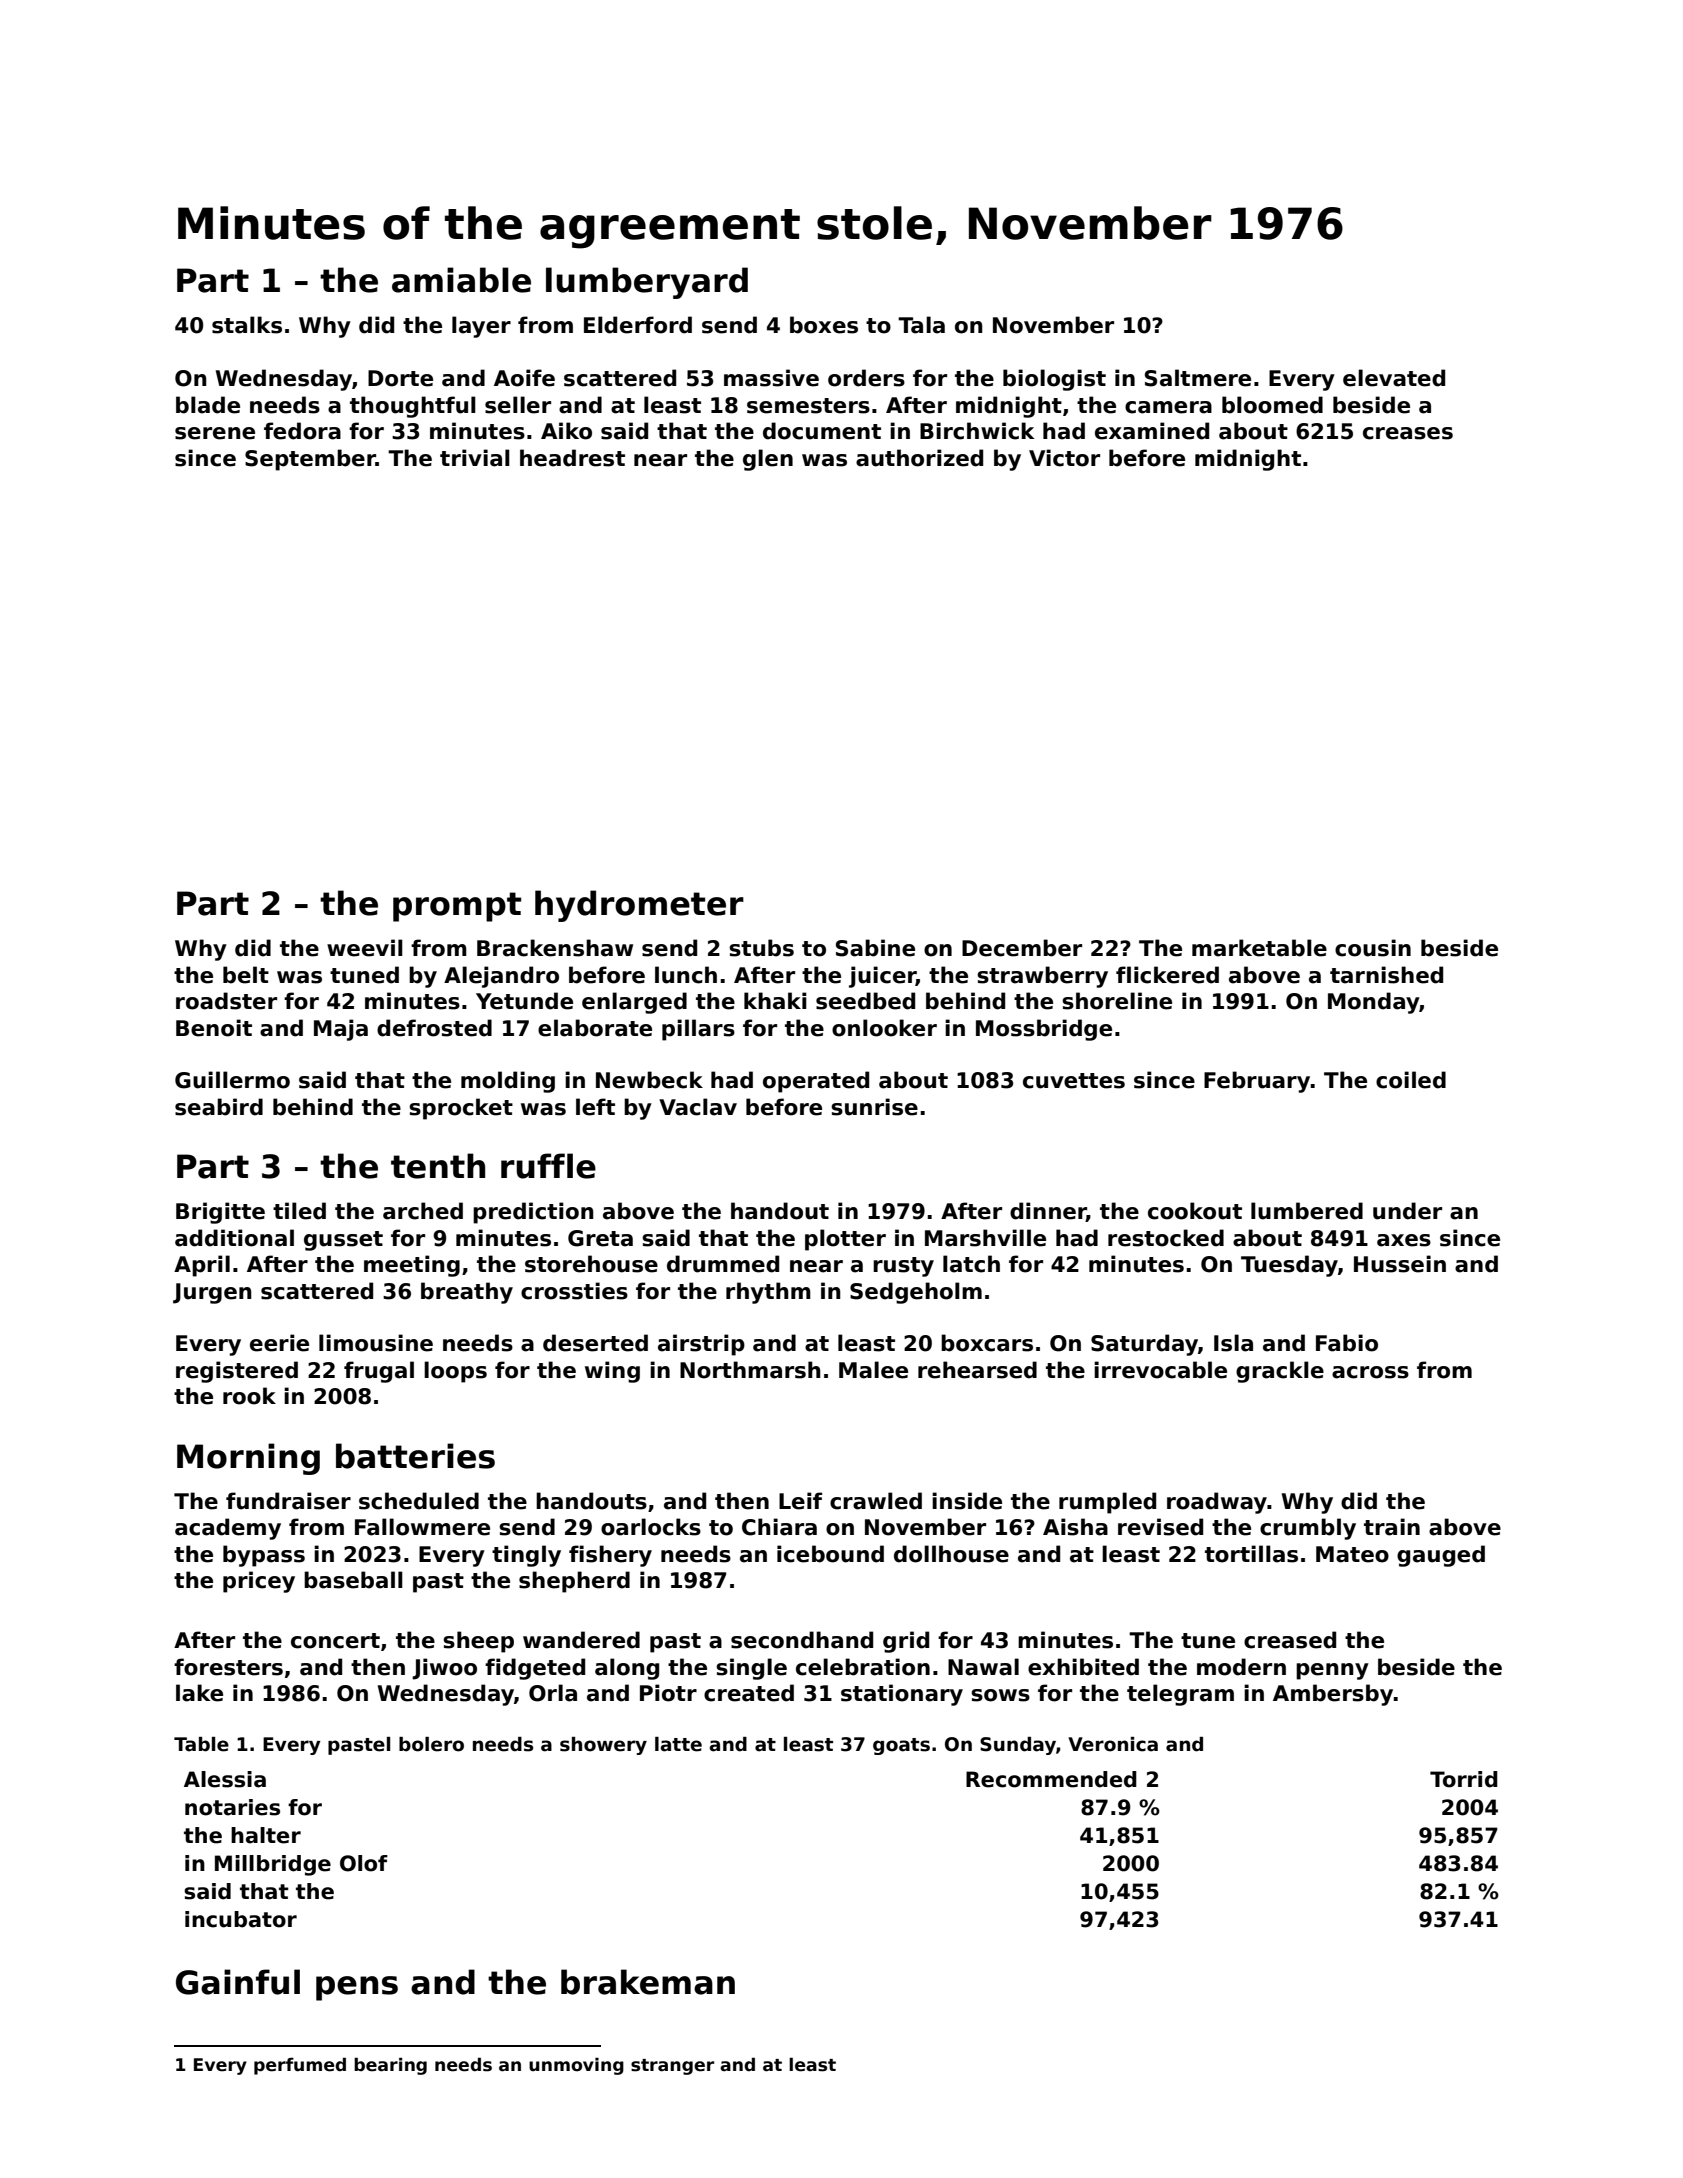 The height and width of the page is (2178, 1683). Describe the element at coordinates (639, 906) in the page. I see `hydrometer` at that location.
